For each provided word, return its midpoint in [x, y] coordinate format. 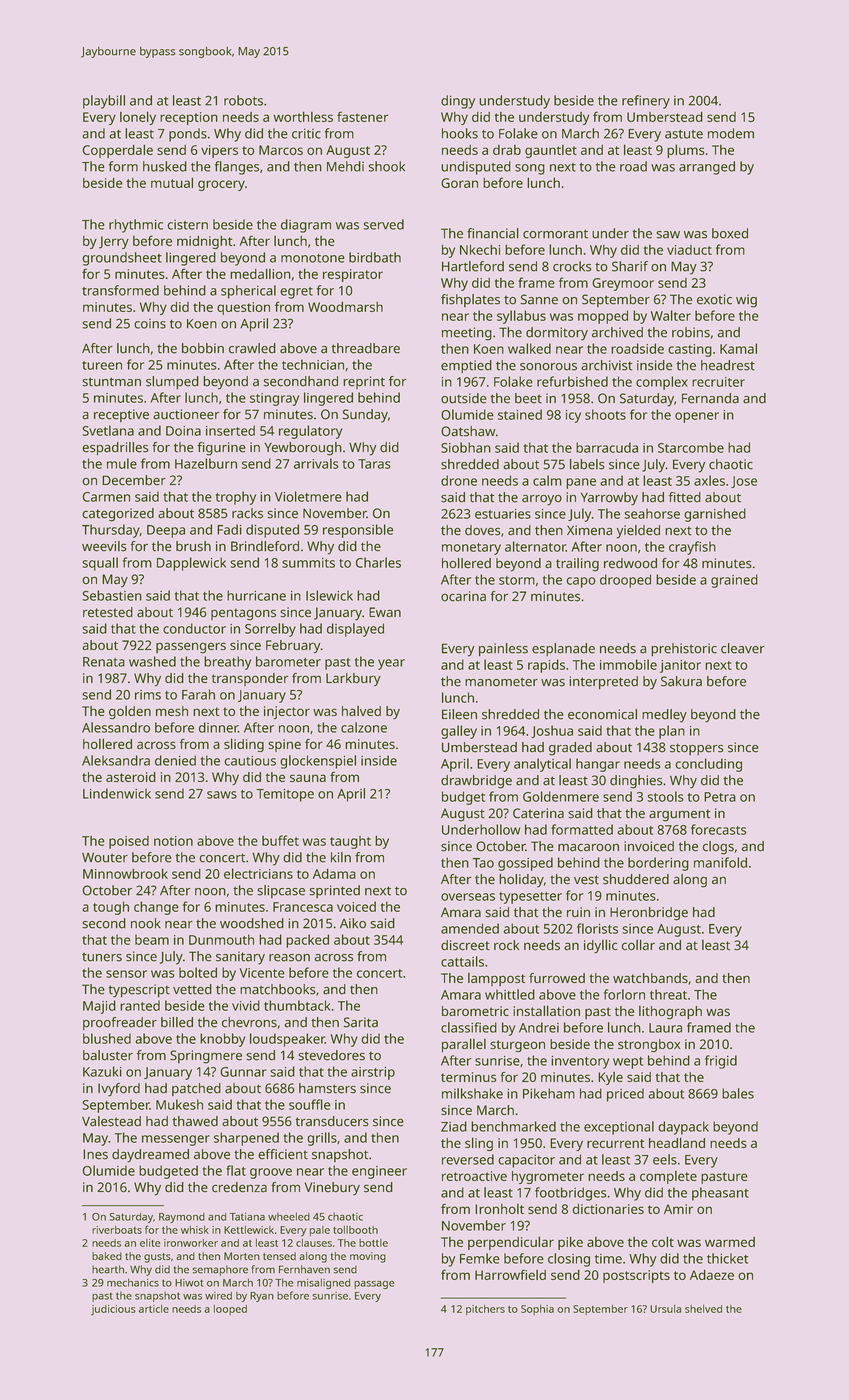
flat [236, 1170]
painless [503, 650]
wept [628, 1063]
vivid [246, 1005]
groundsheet [122, 259]
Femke [480, 1258]
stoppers [696, 749]
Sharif [630, 266]
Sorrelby [270, 630]
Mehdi [345, 166]
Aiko [353, 923]
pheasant [720, 1194]
